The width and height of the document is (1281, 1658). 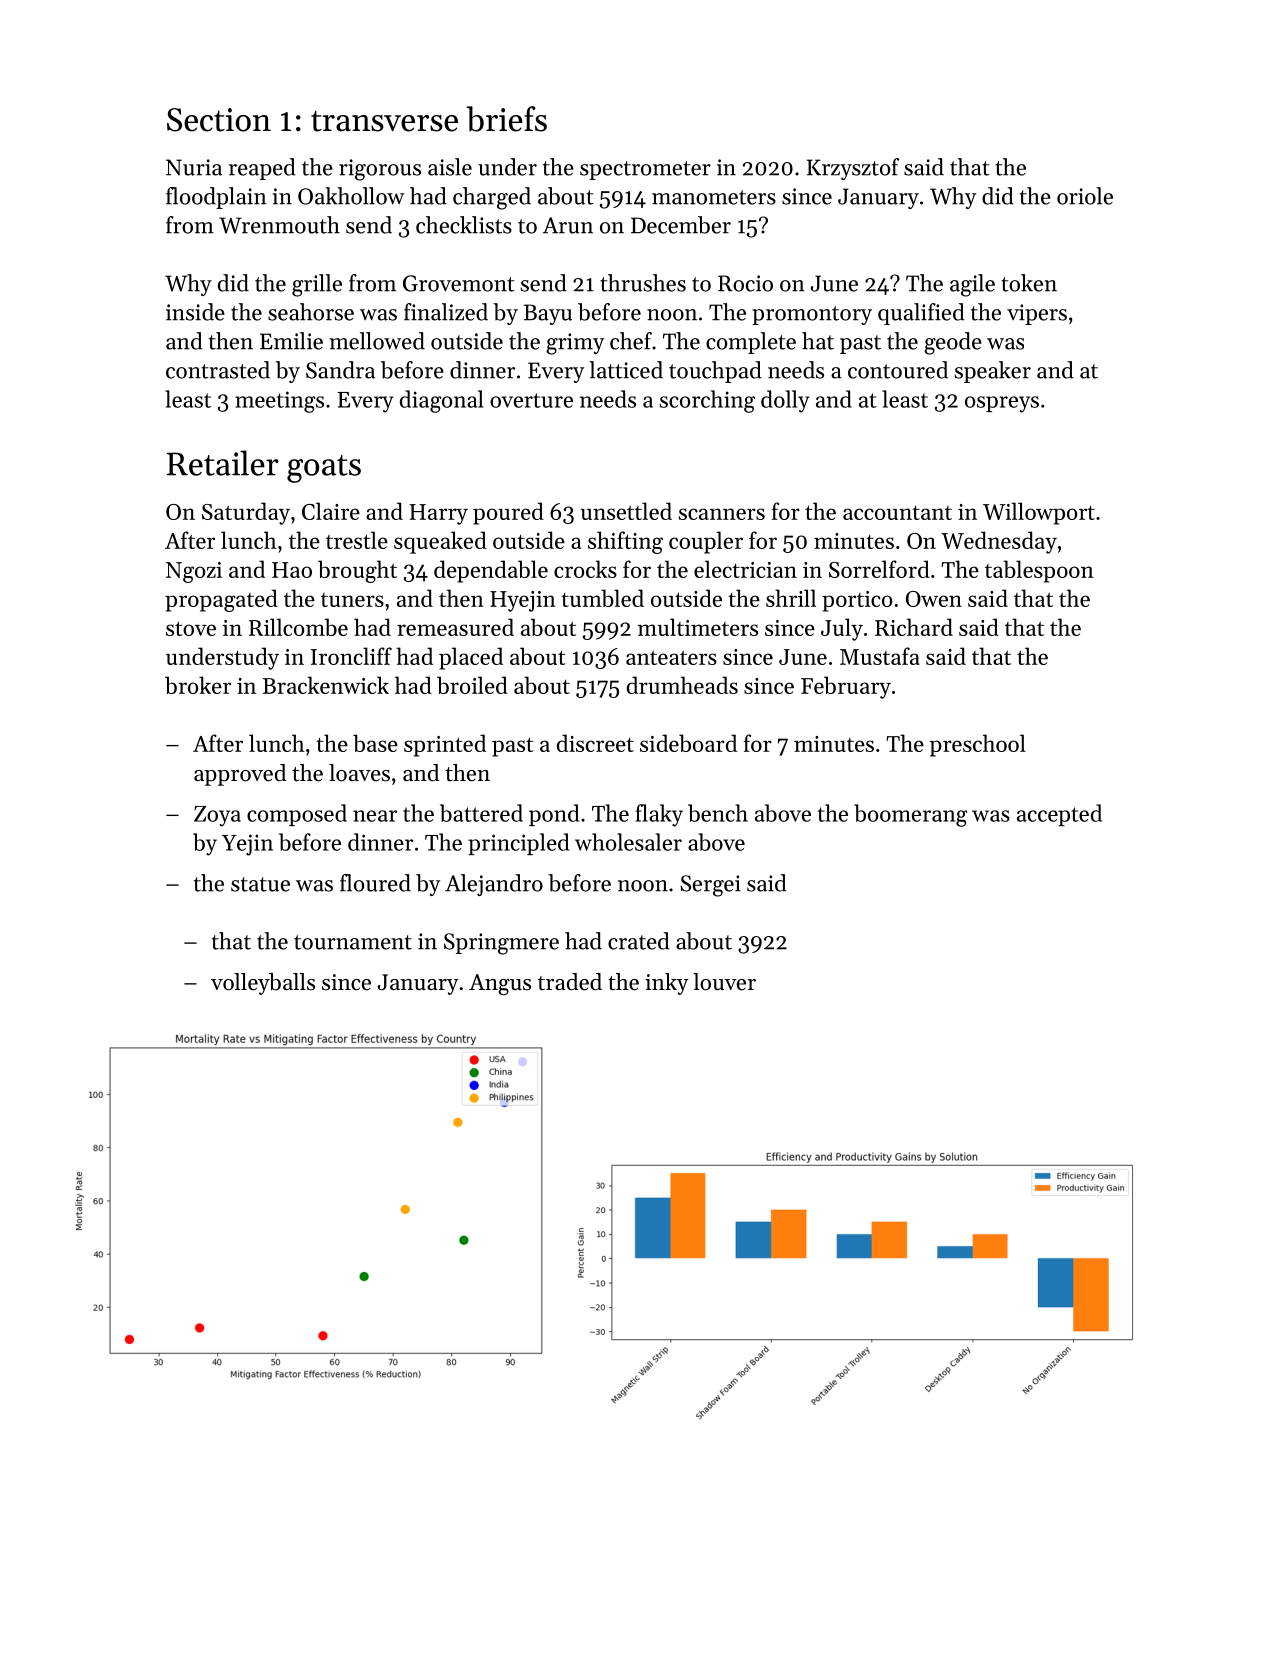 What do you see at coordinates (298, 627) in the document?
I see `Rillcombe` at bounding box center [298, 627].
